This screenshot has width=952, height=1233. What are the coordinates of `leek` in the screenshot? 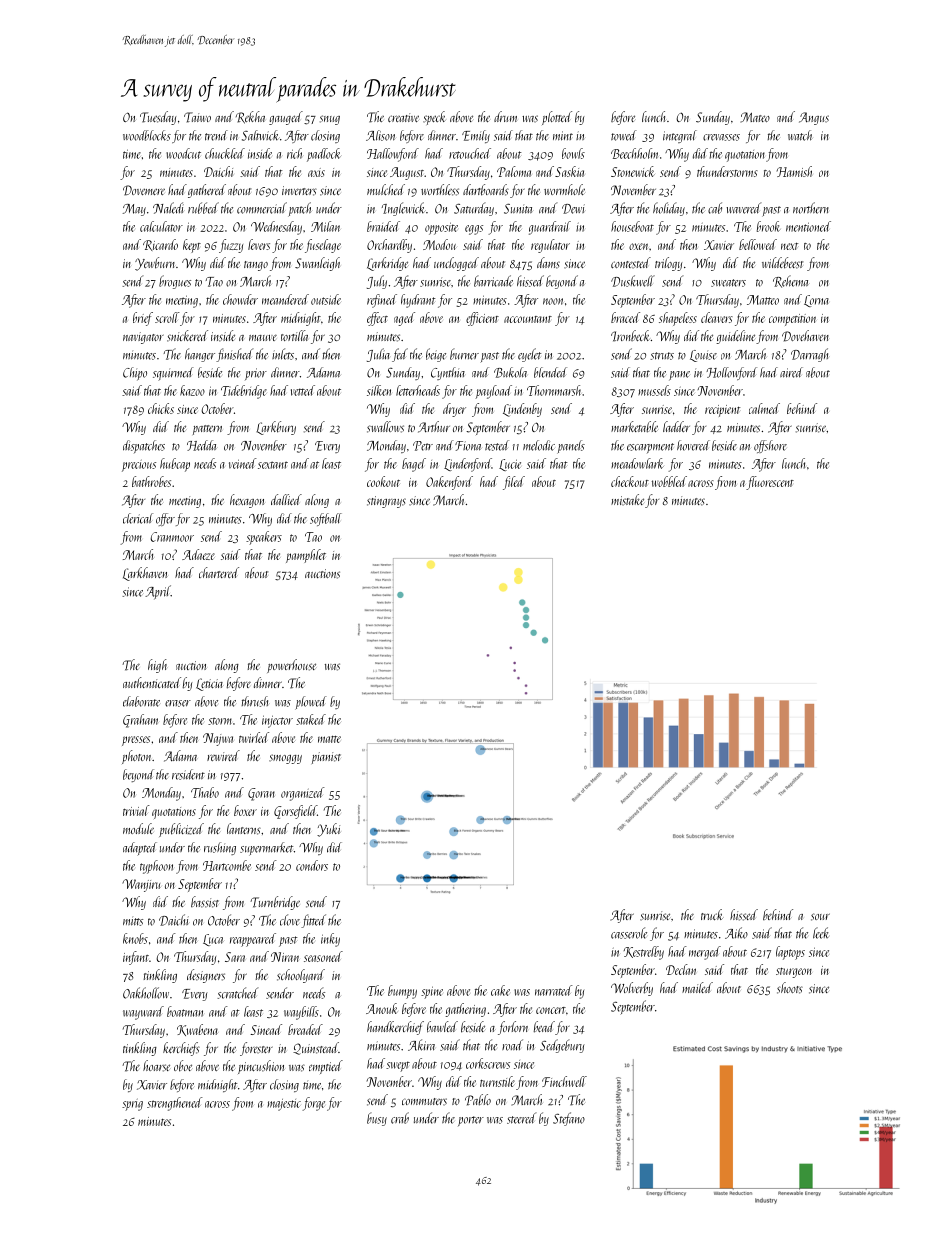 It's located at (821, 933).
